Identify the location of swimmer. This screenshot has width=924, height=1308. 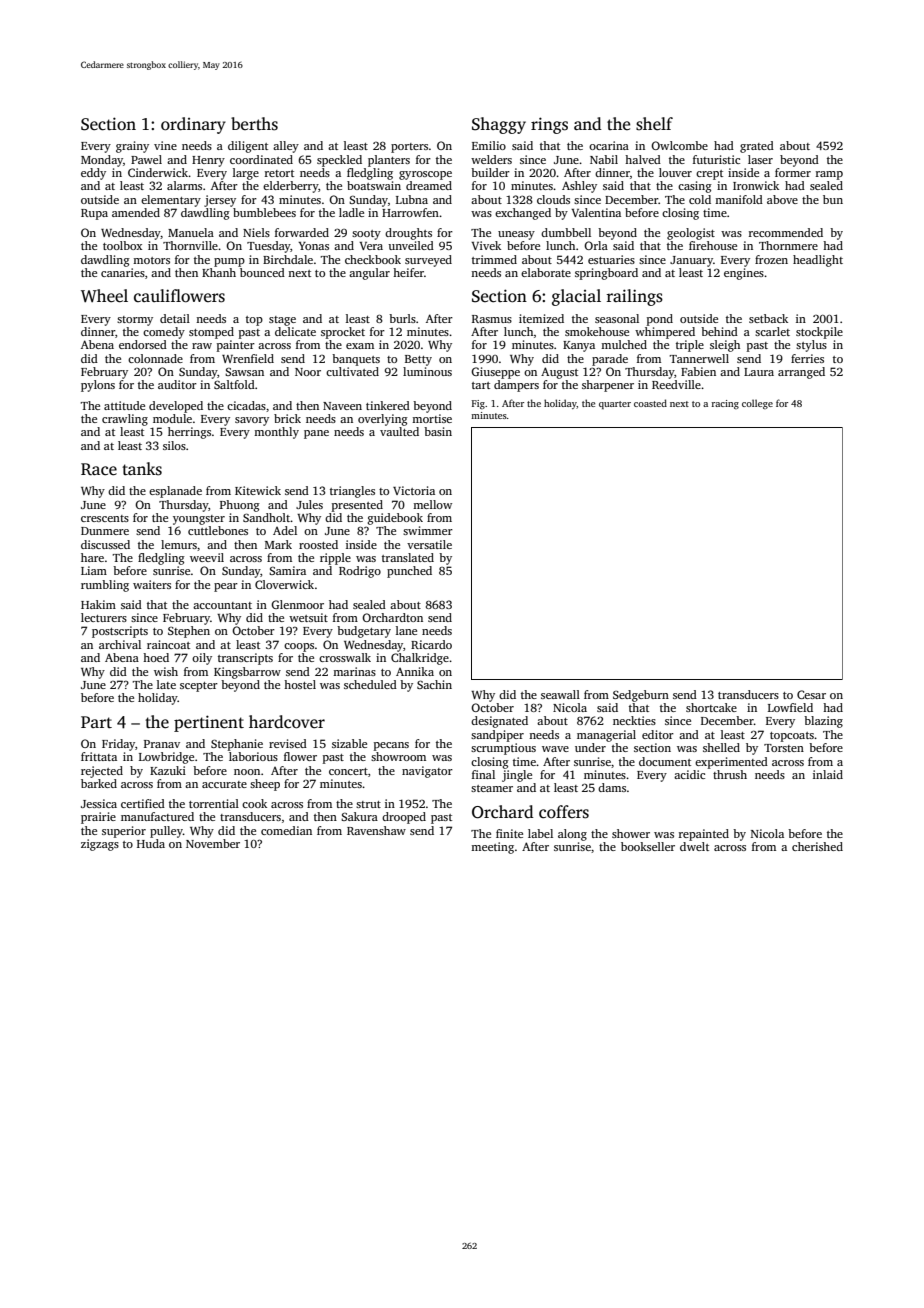
(428, 530).
